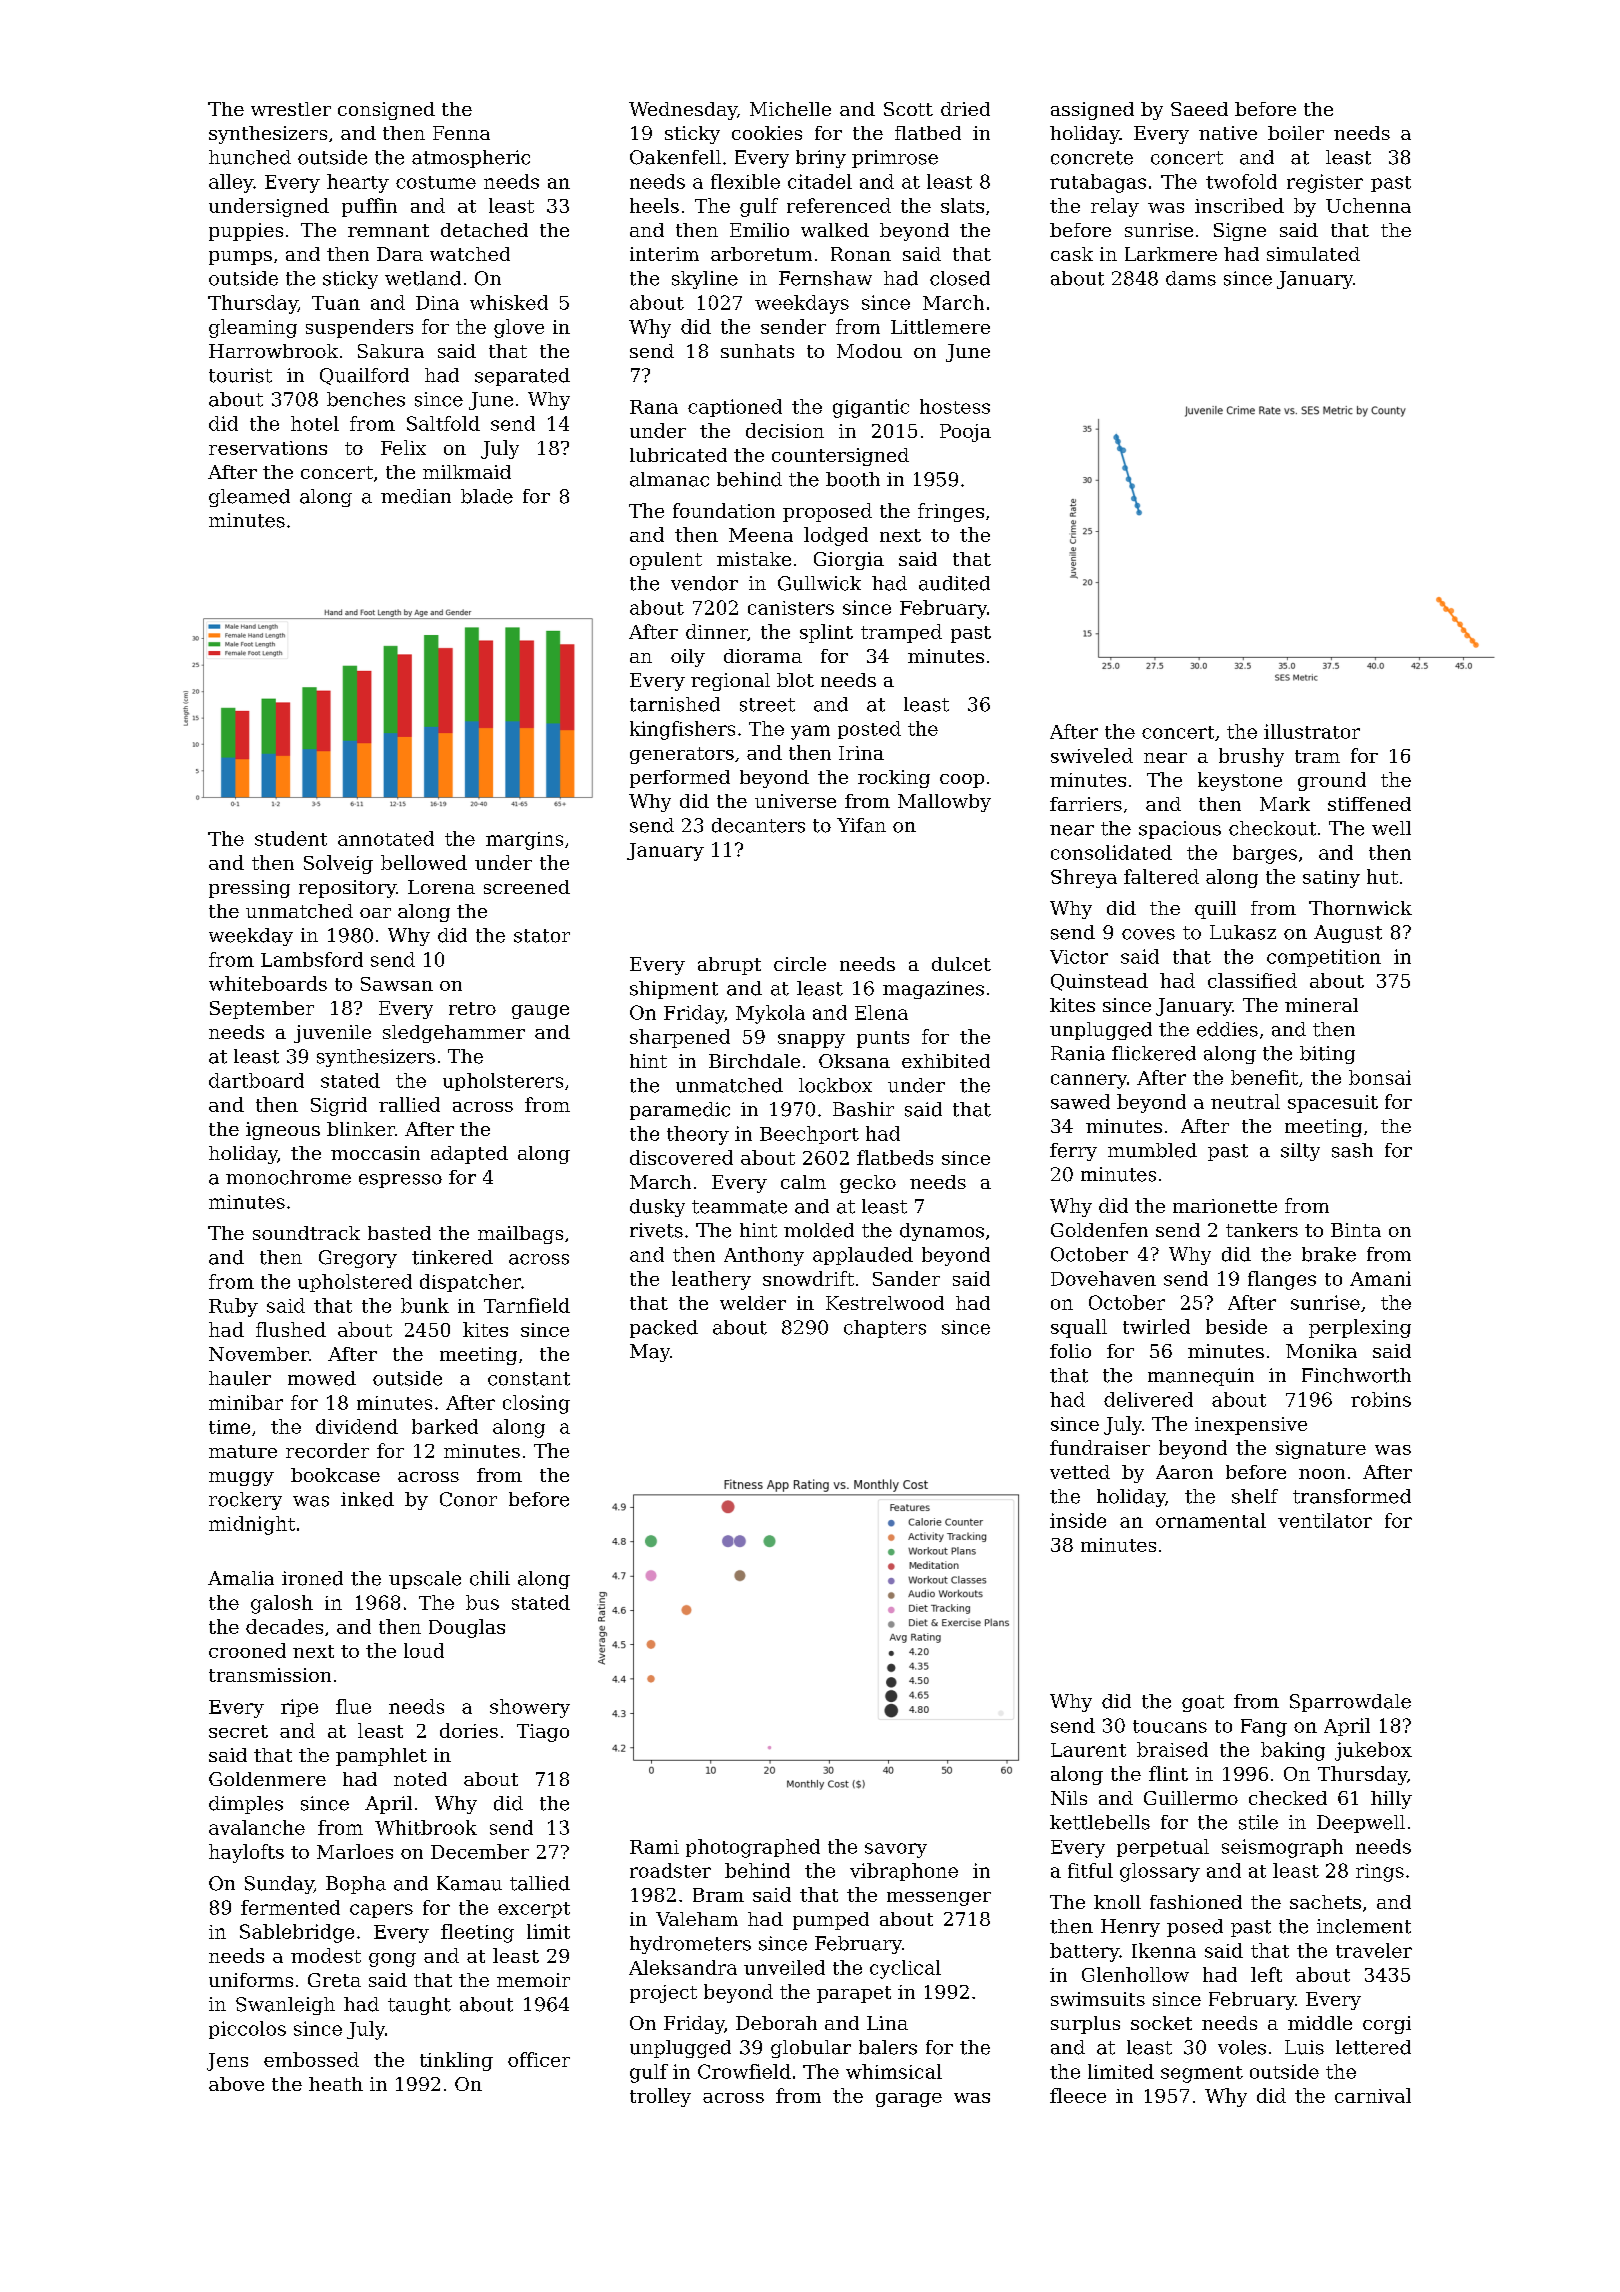  I want to click on booth, so click(853, 479).
